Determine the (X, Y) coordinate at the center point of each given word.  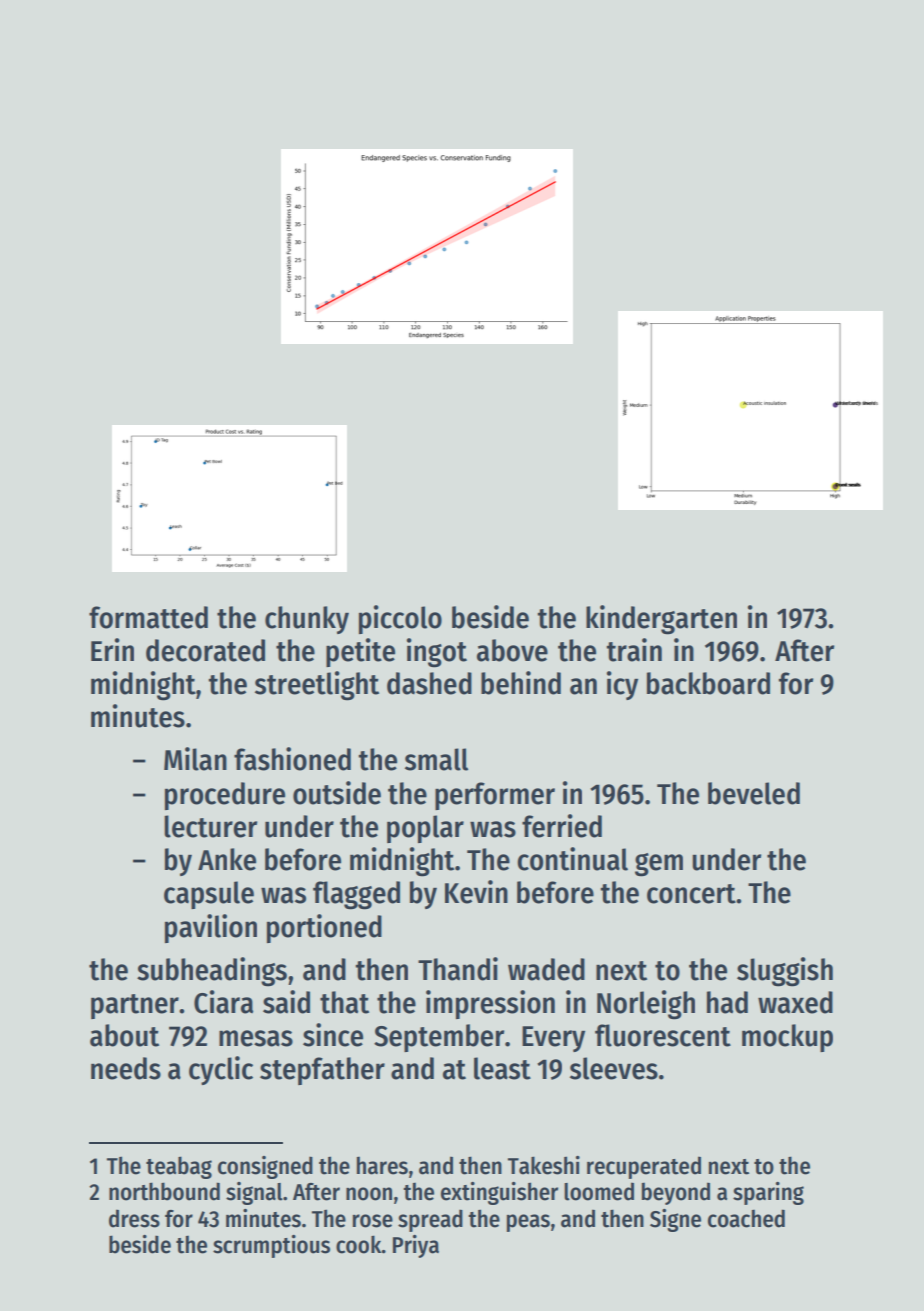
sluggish (785, 972)
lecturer (210, 826)
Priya (416, 1246)
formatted (148, 617)
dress (134, 1218)
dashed (429, 683)
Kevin (476, 892)
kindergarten (661, 620)
